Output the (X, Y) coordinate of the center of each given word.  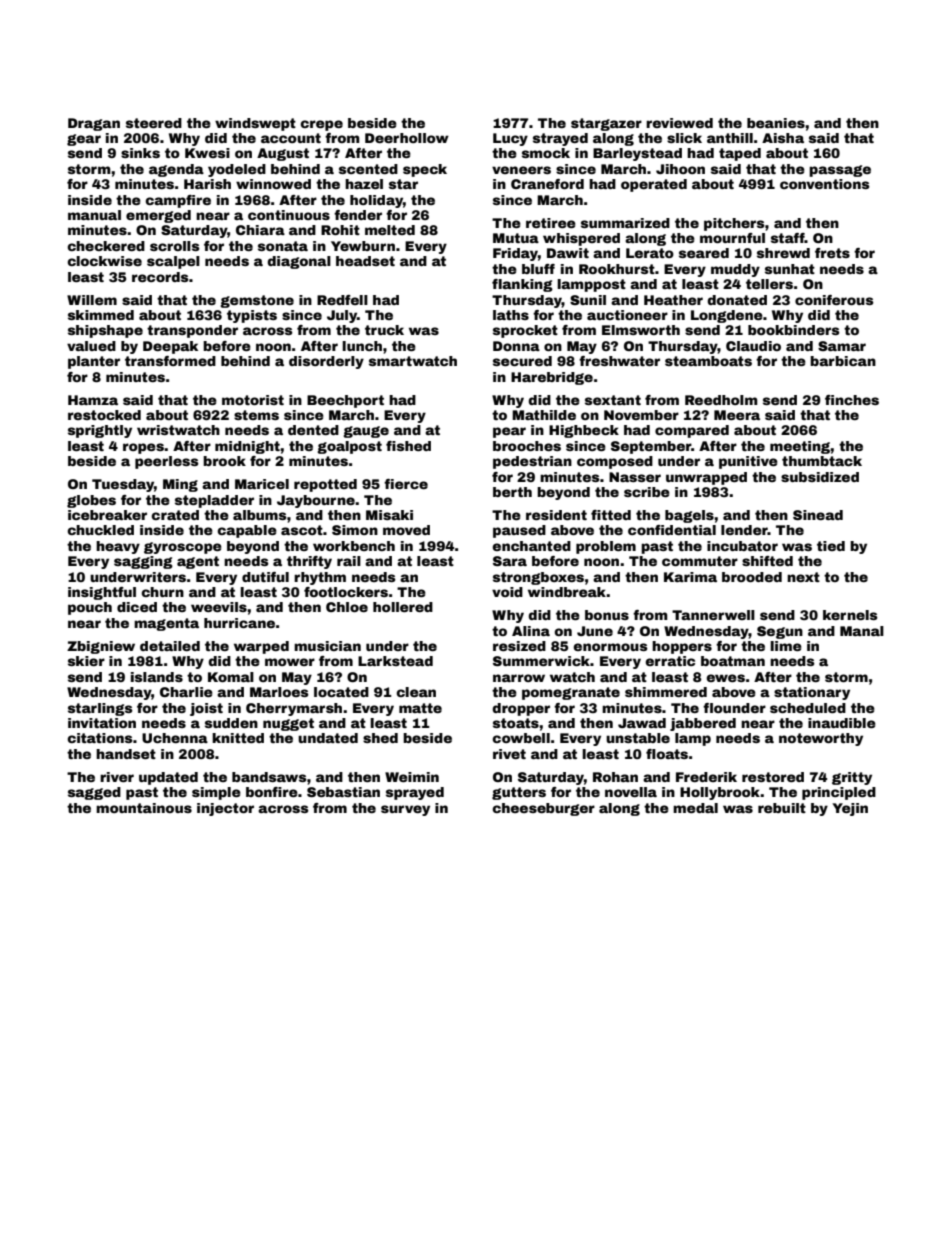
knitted (238, 738)
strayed (560, 139)
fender (358, 215)
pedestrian (532, 462)
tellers (769, 284)
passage (840, 171)
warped (261, 647)
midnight (247, 447)
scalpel (173, 262)
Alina (531, 631)
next (803, 577)
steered (154, 123)
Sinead (818, 515)
